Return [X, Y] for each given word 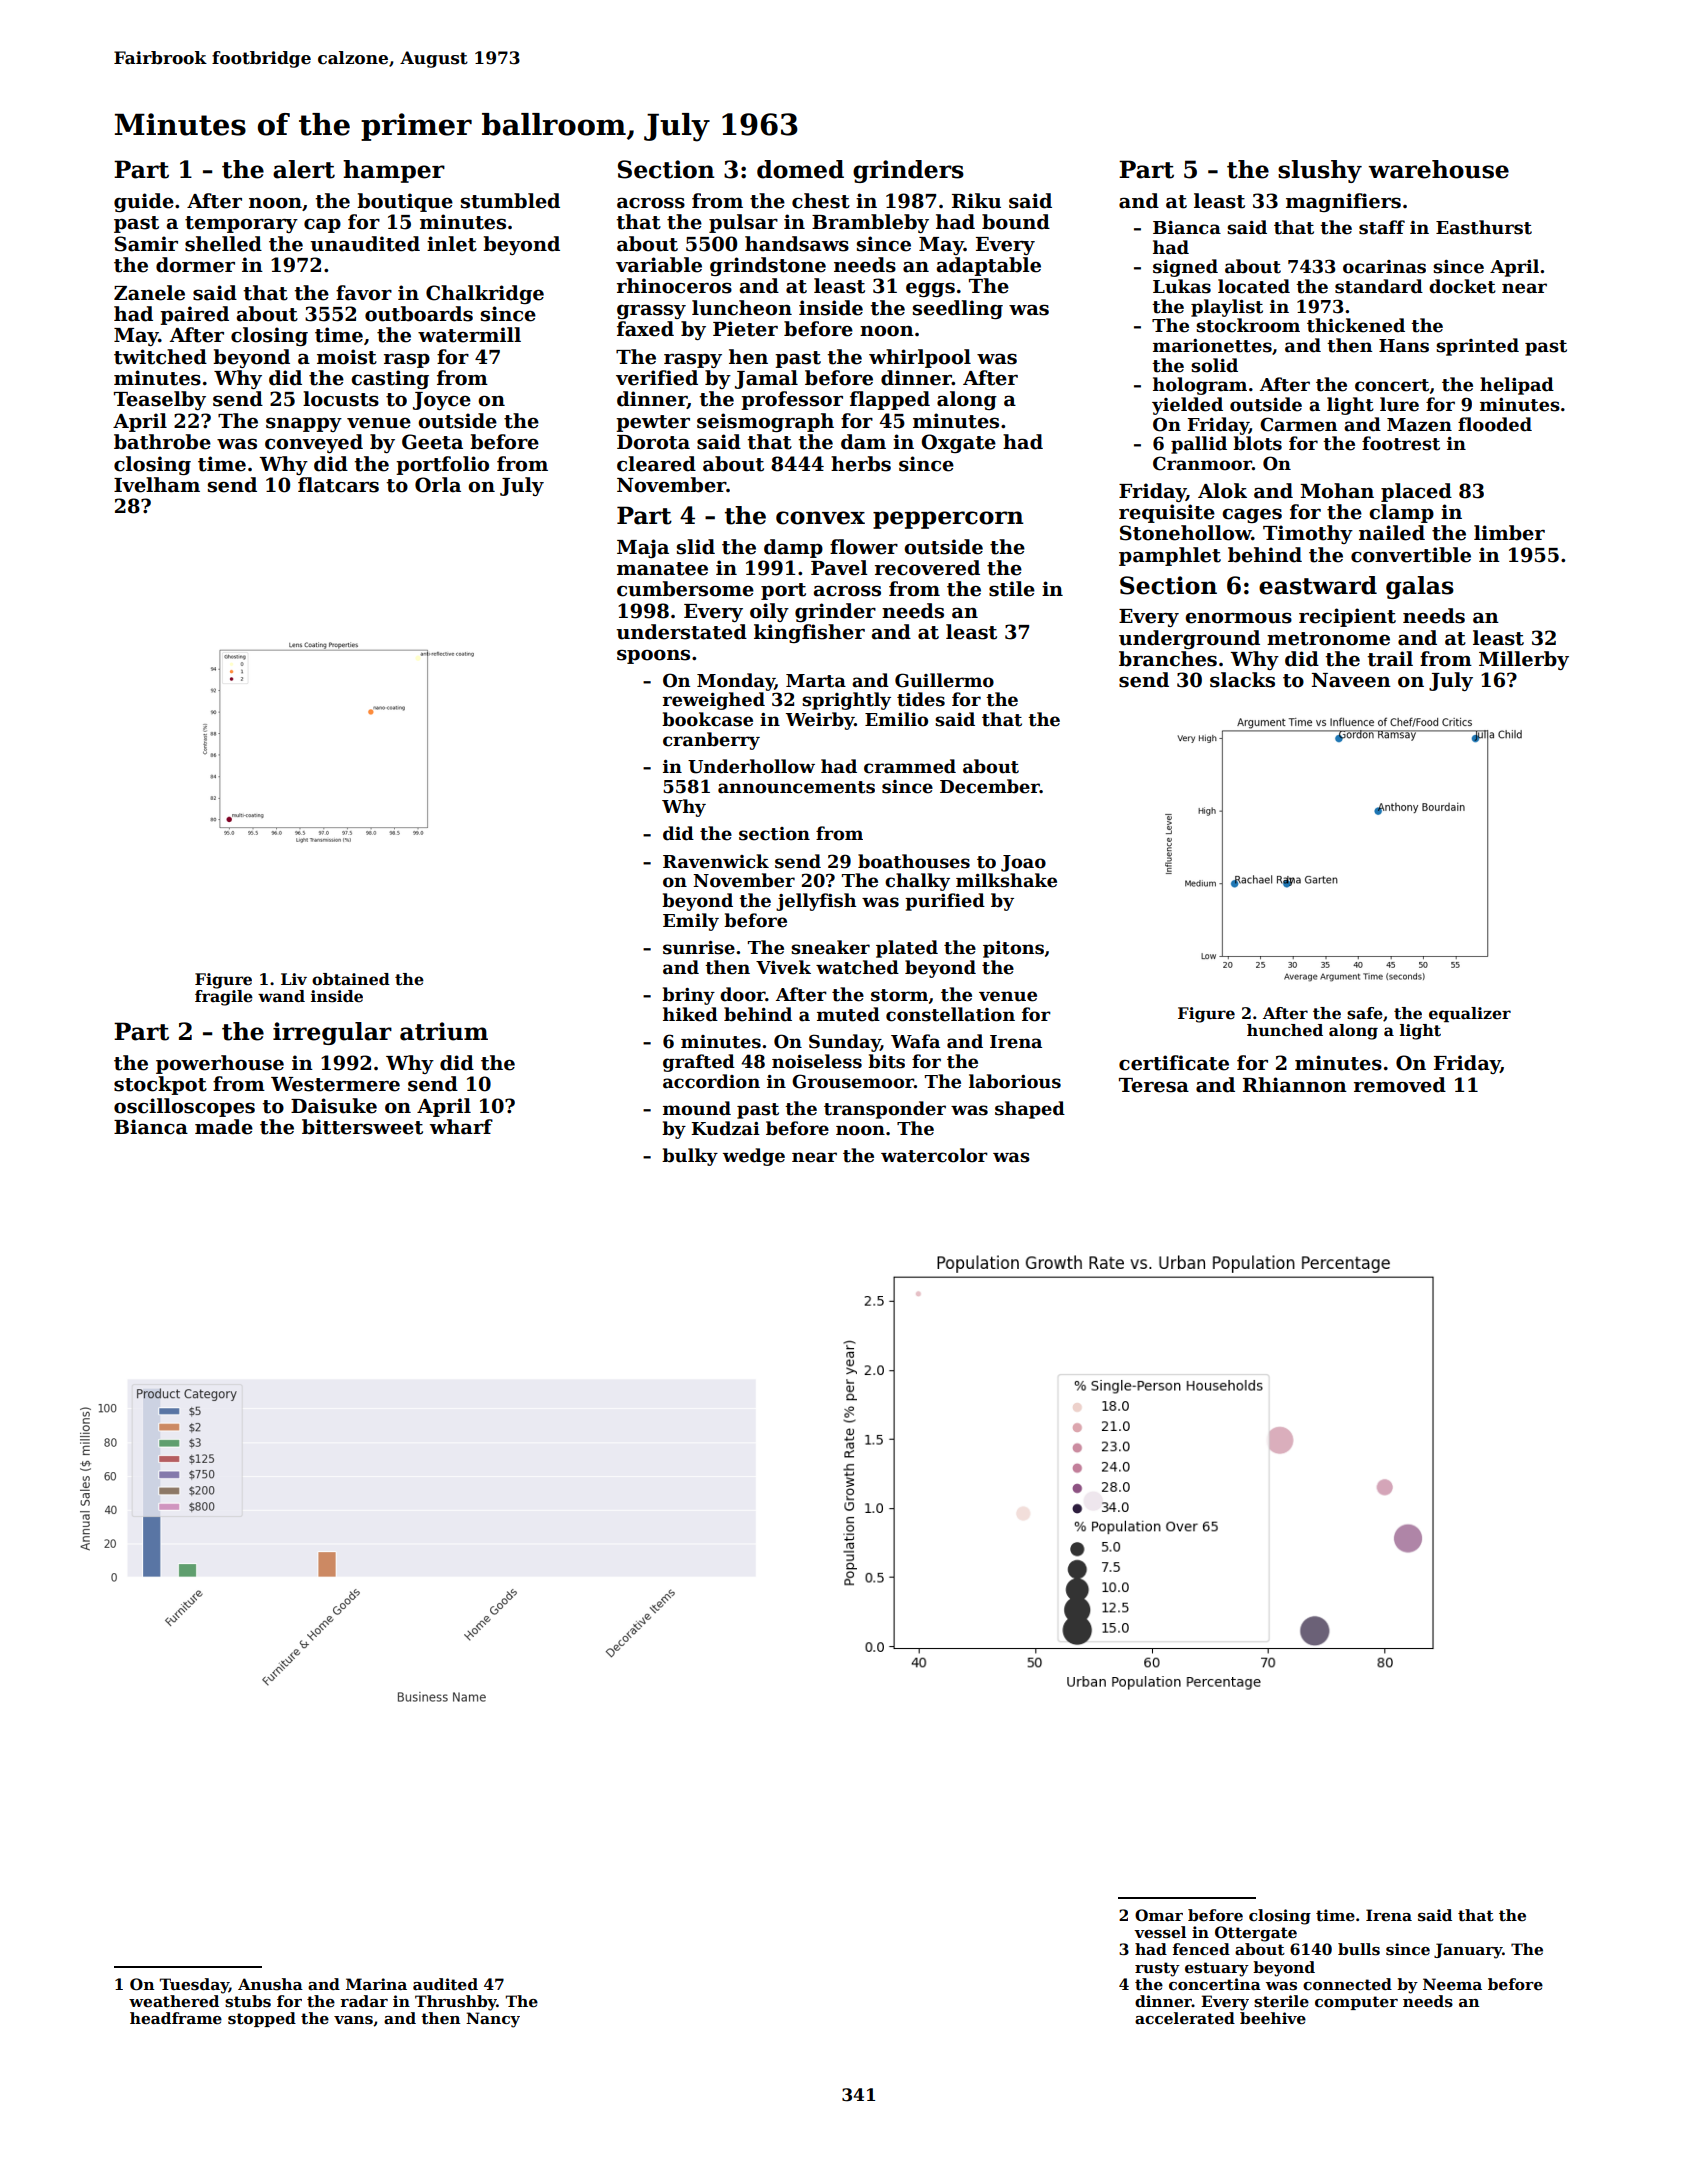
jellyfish [816, 902]
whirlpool [920, 358]
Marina [376, 1984]
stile [1012, 589]
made [224, 1127]
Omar [1159, 1915]
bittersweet [362, 1127]
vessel [1160, 1932]
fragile [224, 998]
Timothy [1308, 534]
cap [322, 226]
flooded [1495, 424]
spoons [653, 657]
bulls [1359, 1949]
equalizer [1470, 1014]
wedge [754, 1157]
